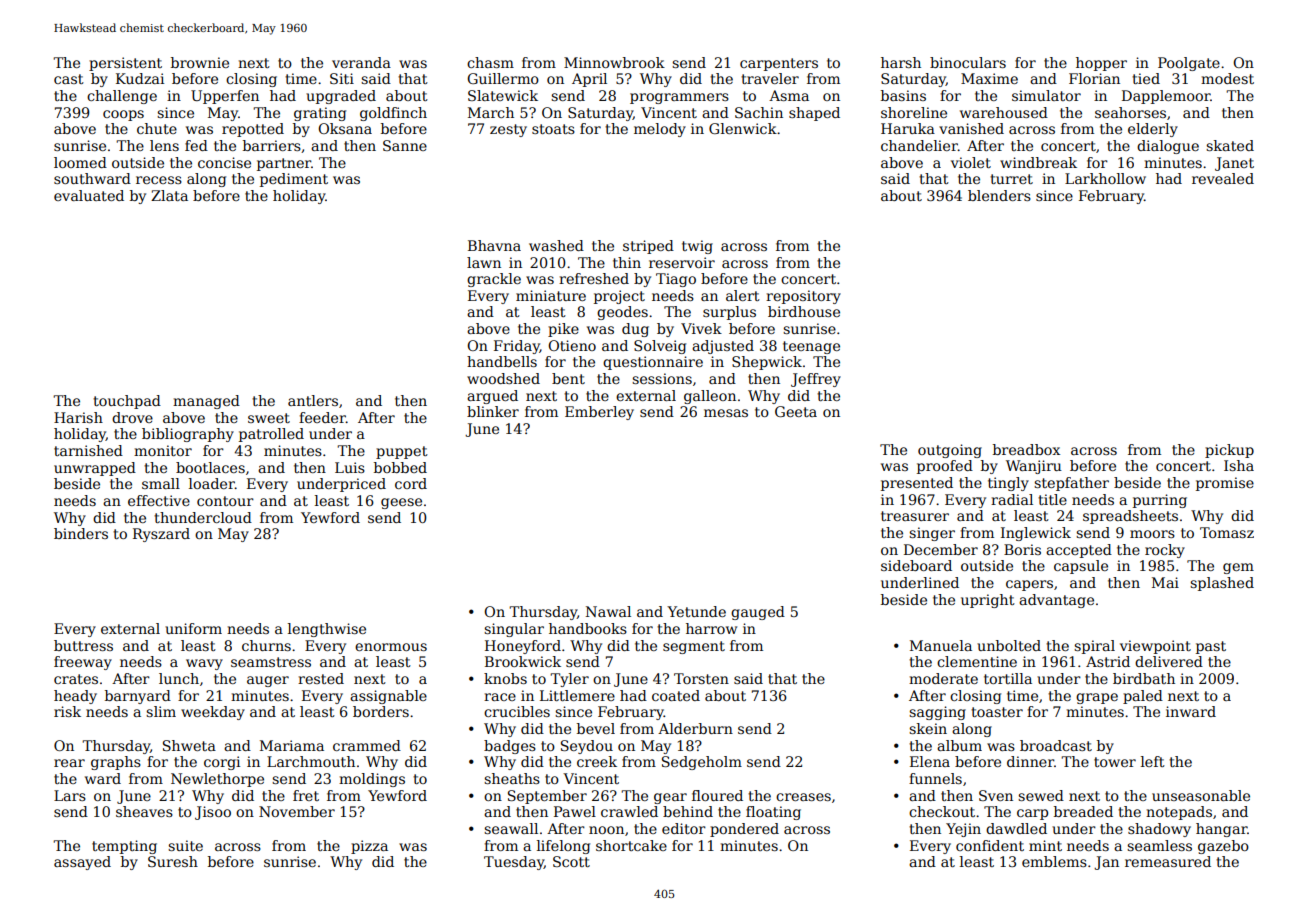 The image size is (1308, 924). What do you see at coordinates (701, 678) in the image?
I see `Torsten` at bounding box center [701, 678].
